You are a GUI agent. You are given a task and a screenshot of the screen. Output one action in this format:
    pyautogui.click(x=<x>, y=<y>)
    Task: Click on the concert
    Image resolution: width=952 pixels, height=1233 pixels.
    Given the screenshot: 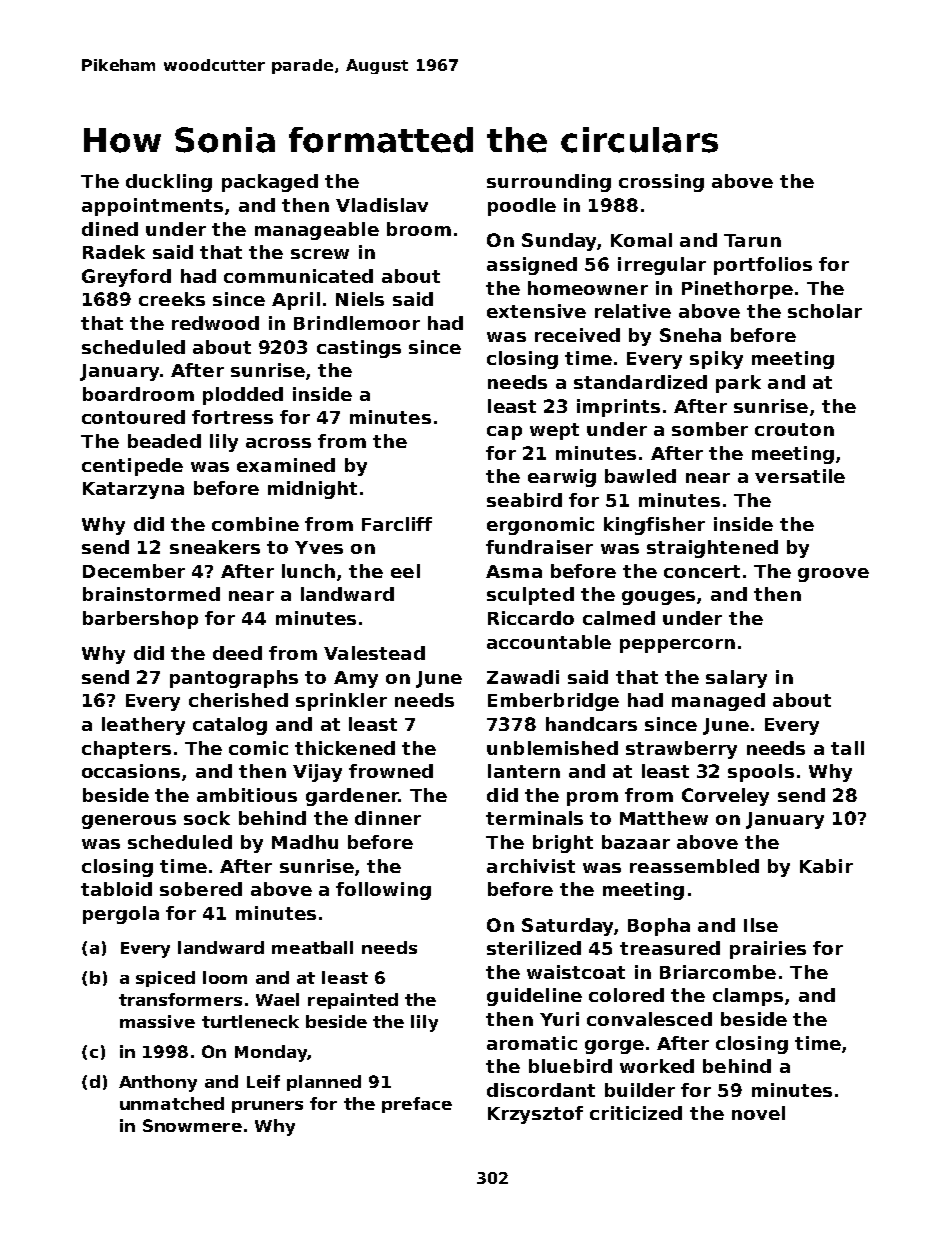 What is the action you would take?
    pyautogui.click(x=702, y=571)
